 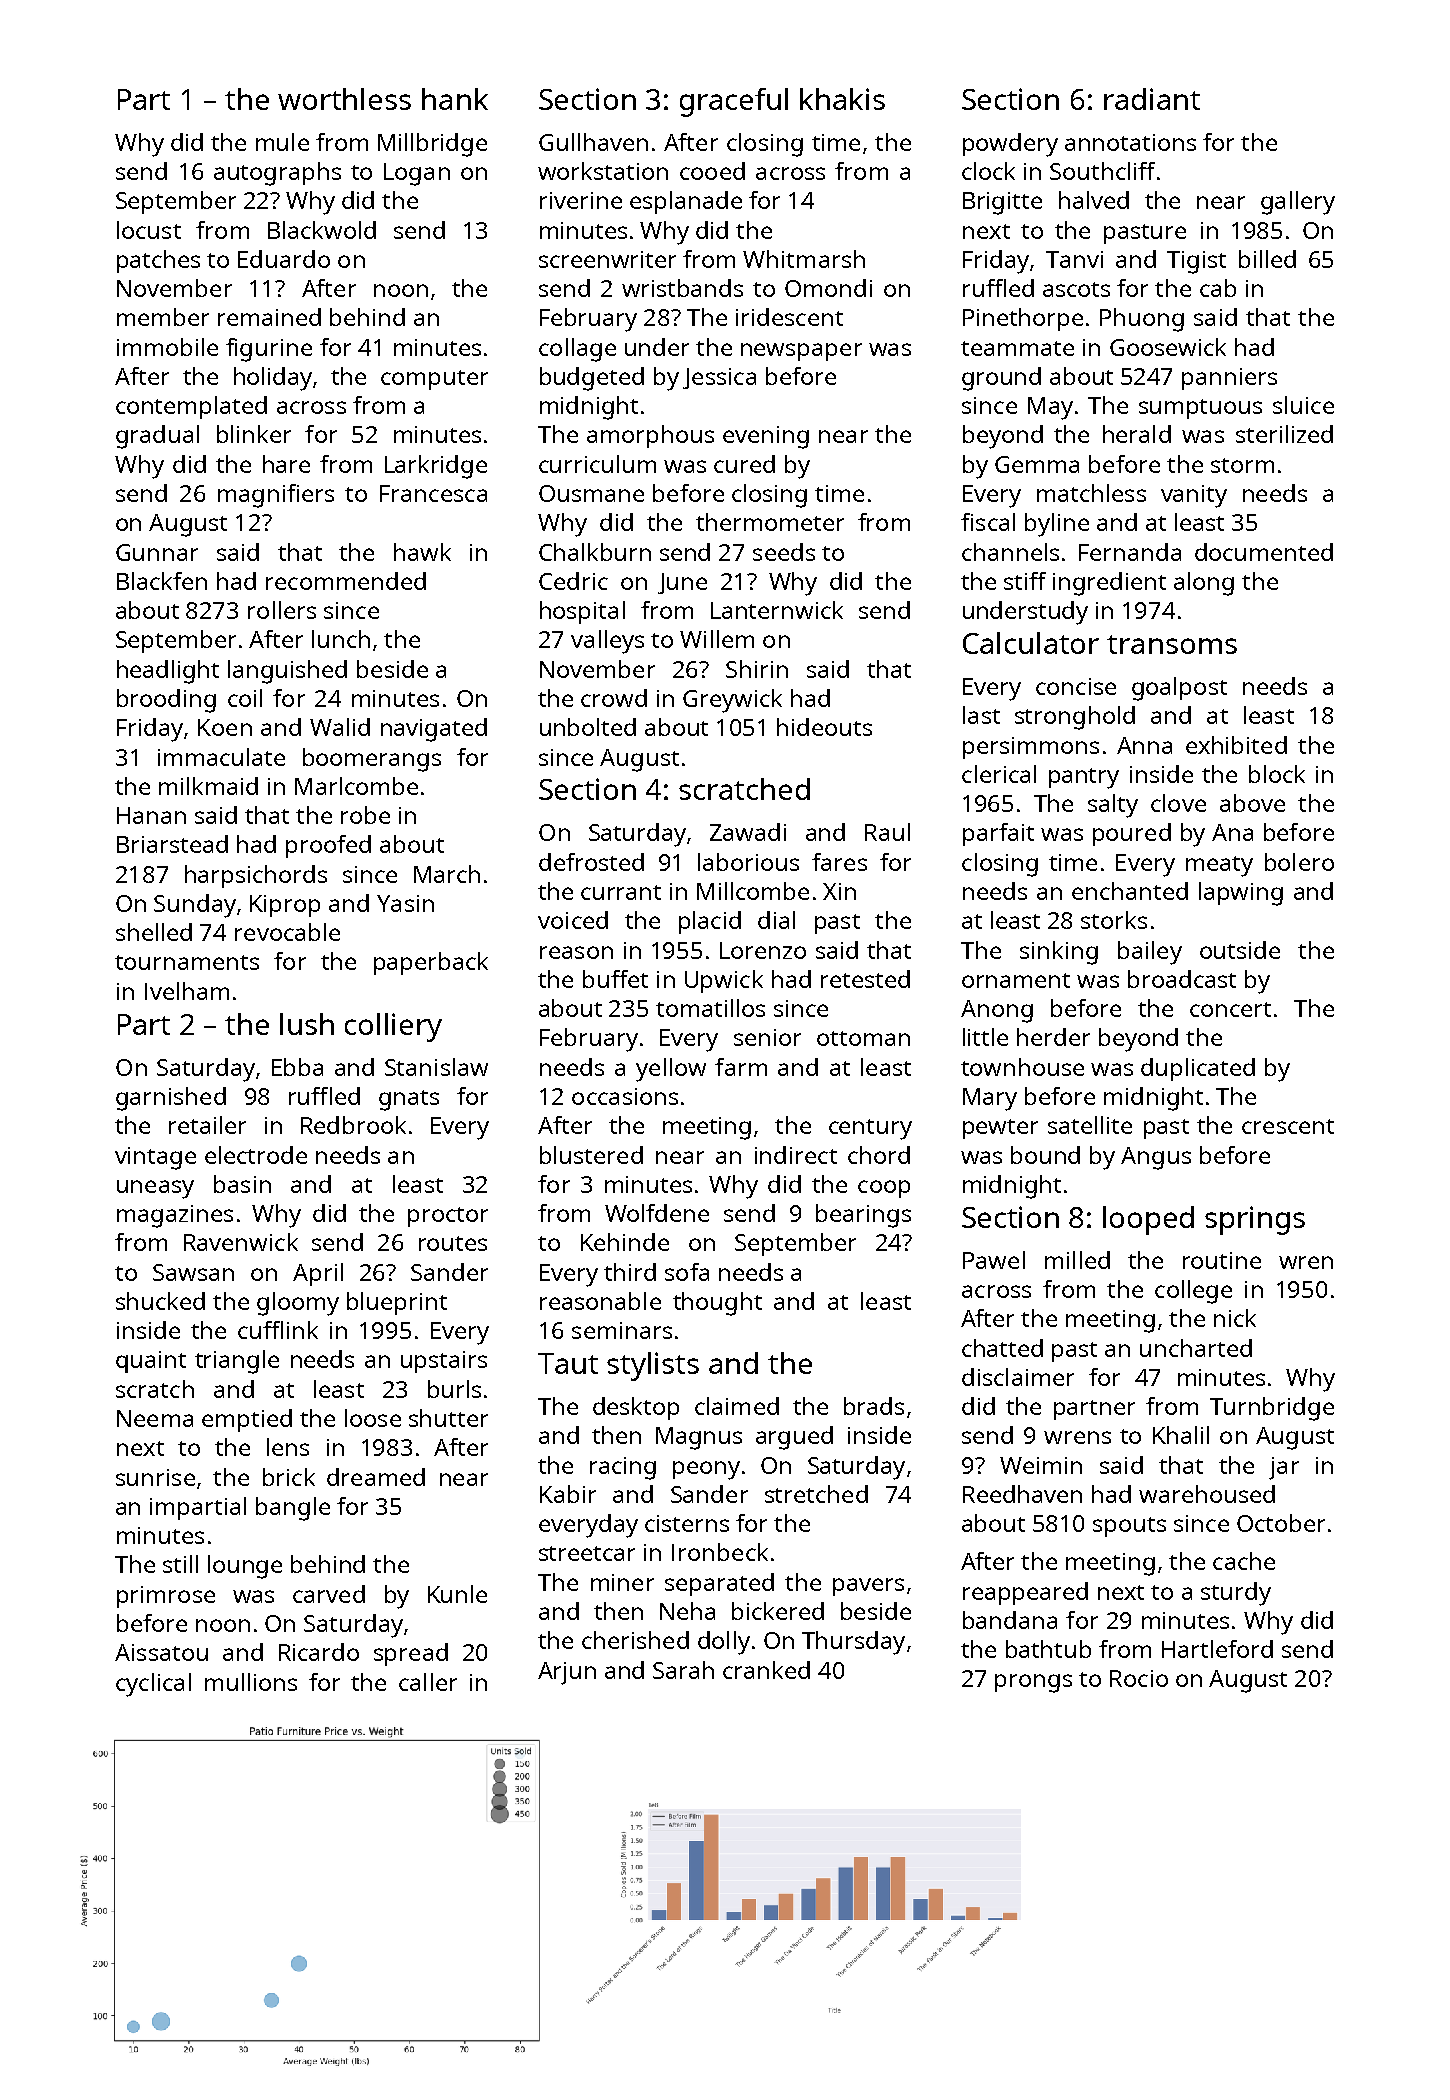 I want to click on defrosted, so click(x=591, y=862).
